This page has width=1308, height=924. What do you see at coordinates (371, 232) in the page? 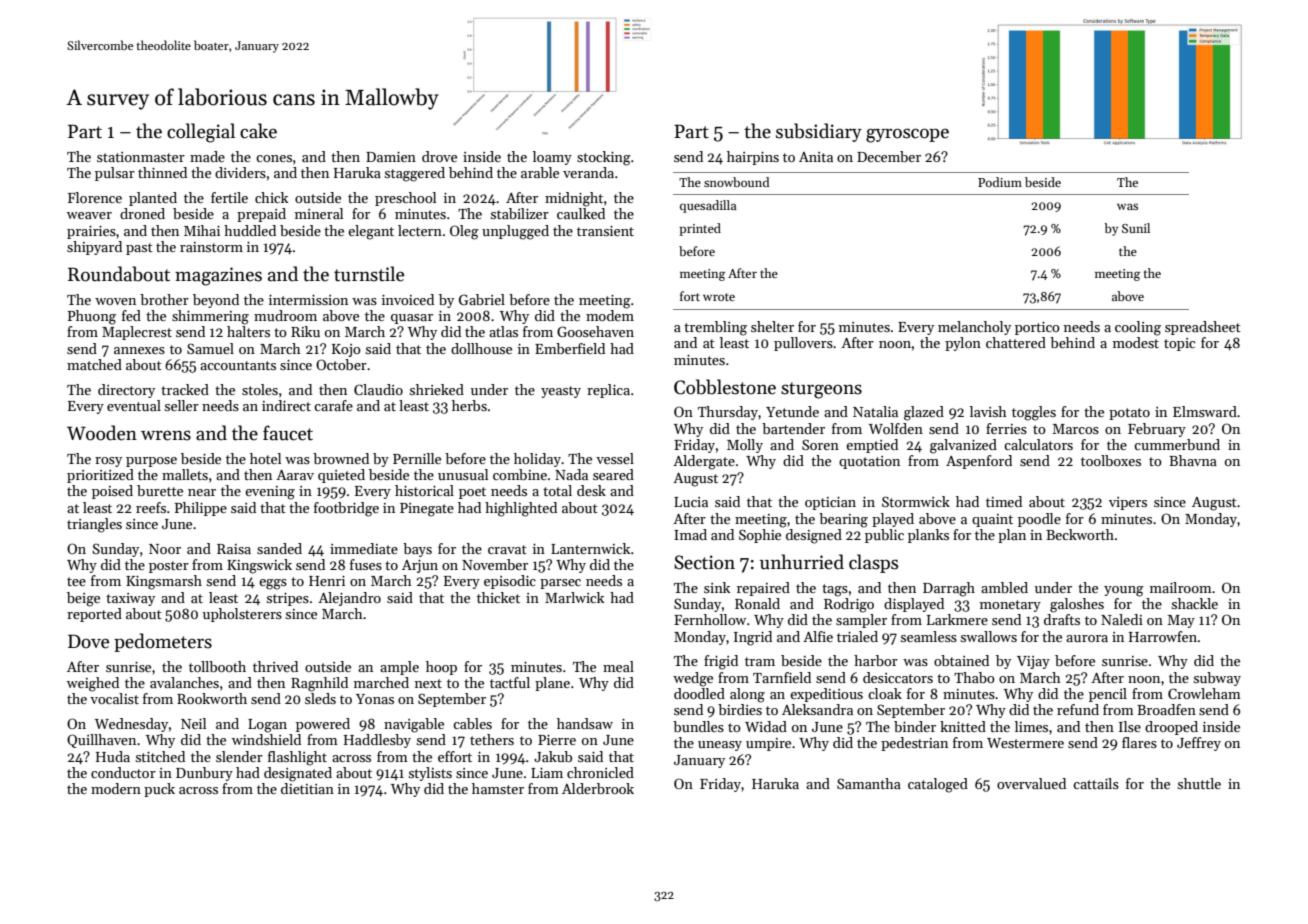
I see `elegant` at bounding box center [371, 232].
